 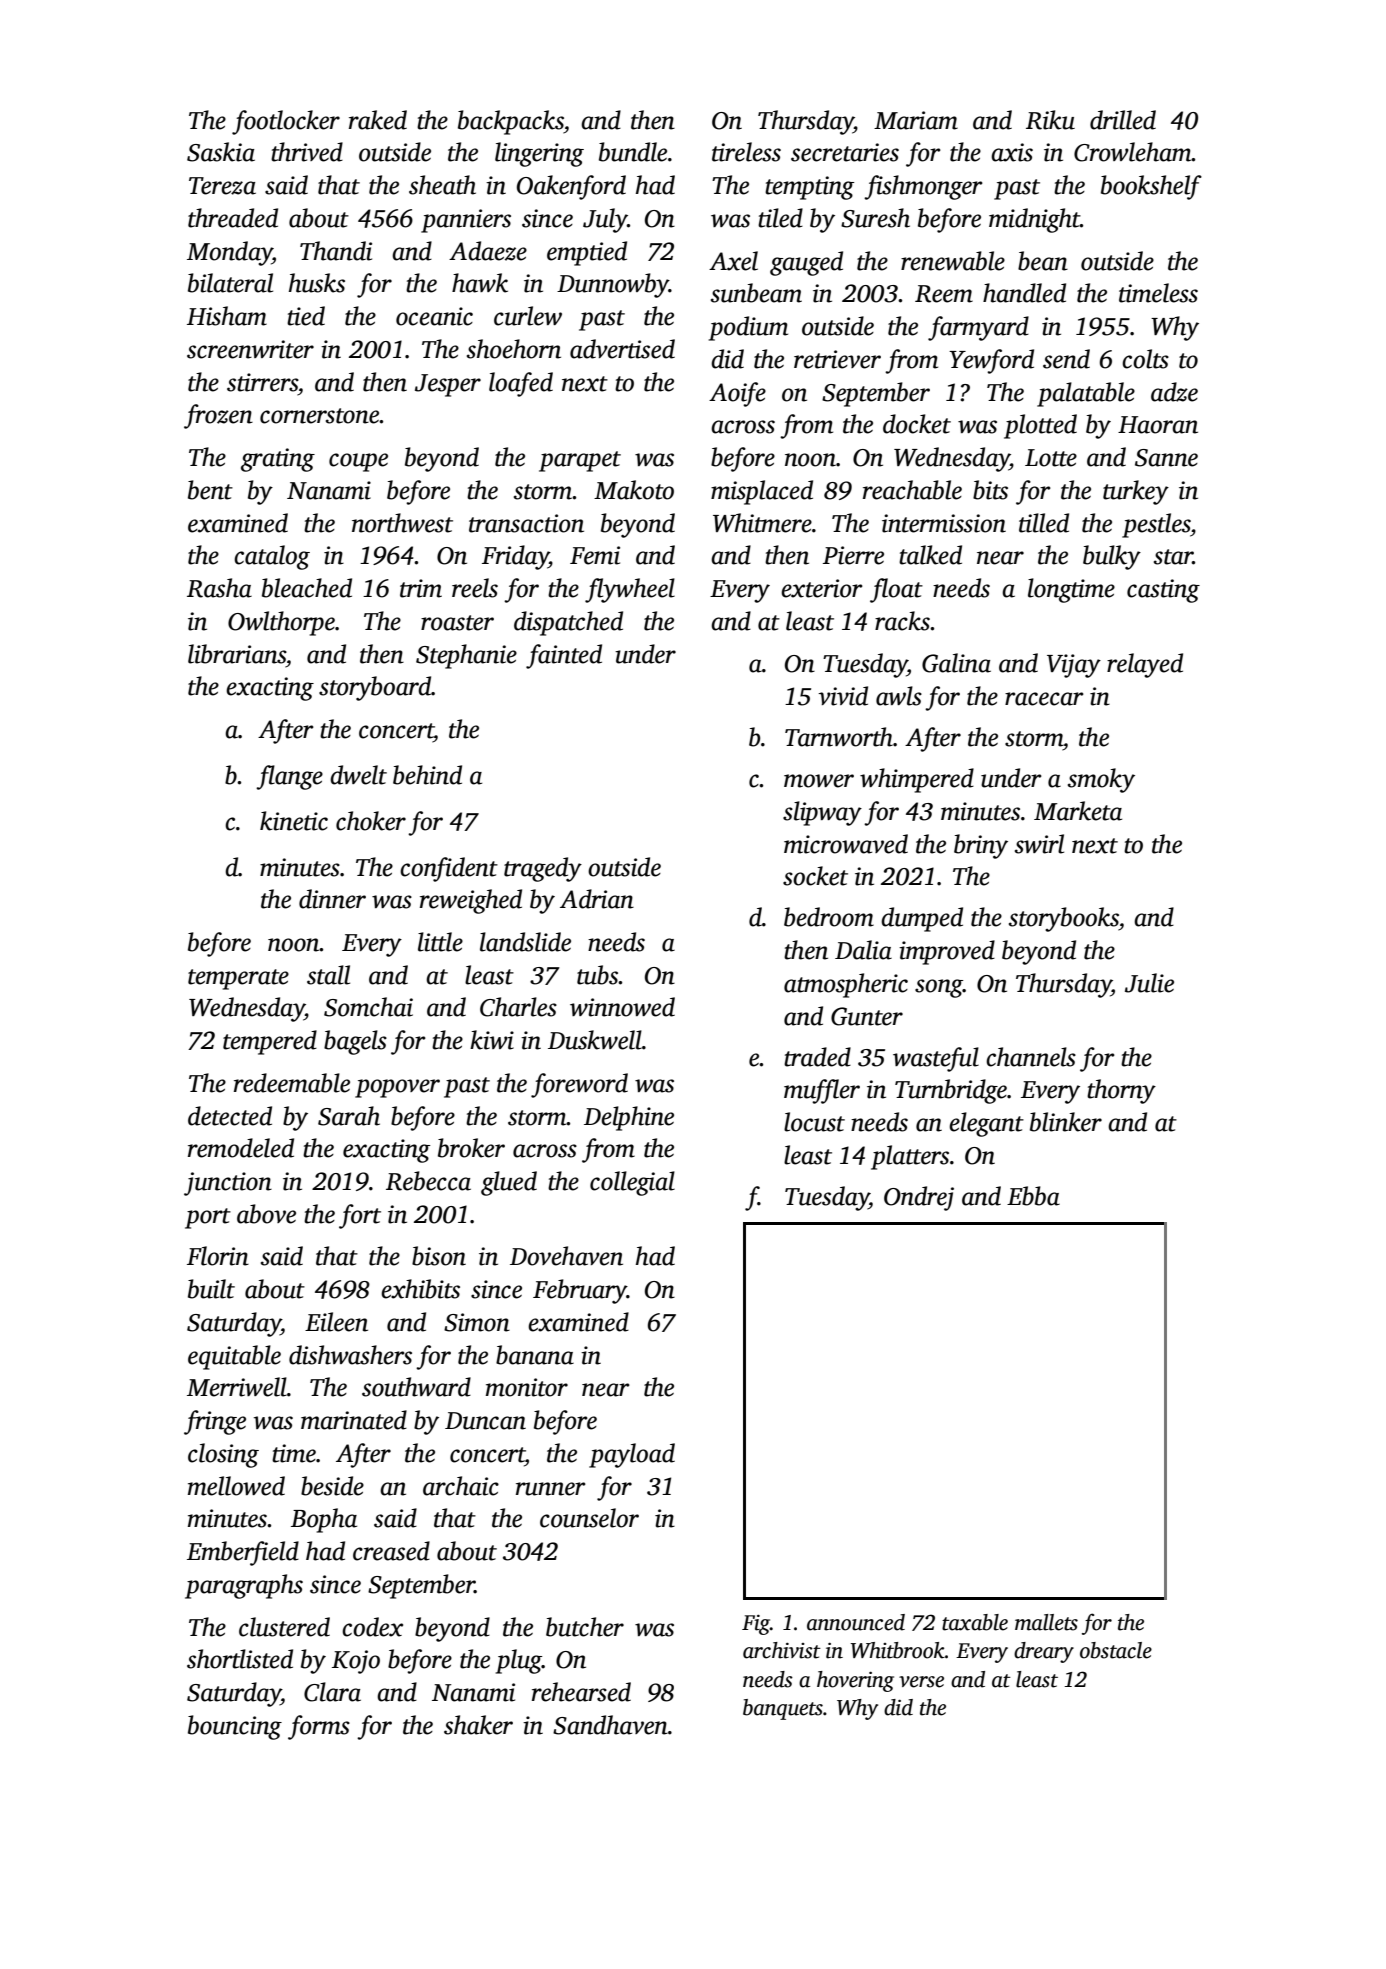 What do you see at coordinates (1039, 844) in the screenshot?
I see `swirl` at bounding box center [1039, 844].
